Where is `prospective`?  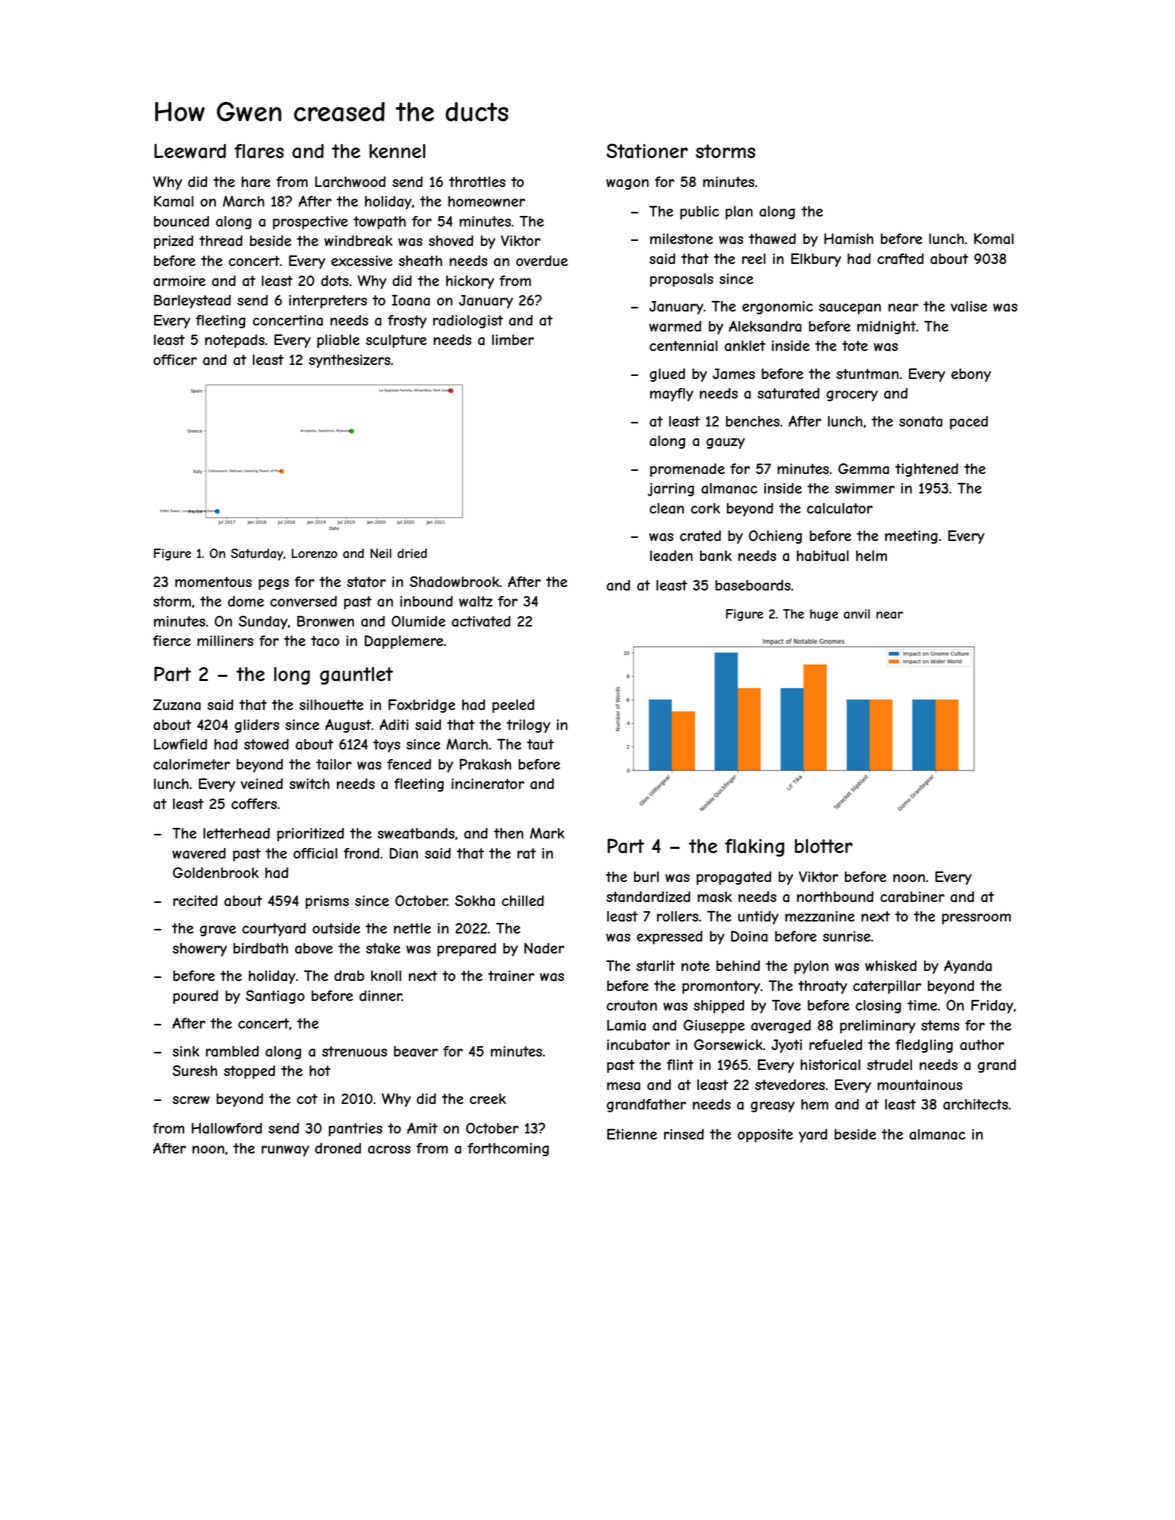
prospective is located at coordinates (310, 223).
